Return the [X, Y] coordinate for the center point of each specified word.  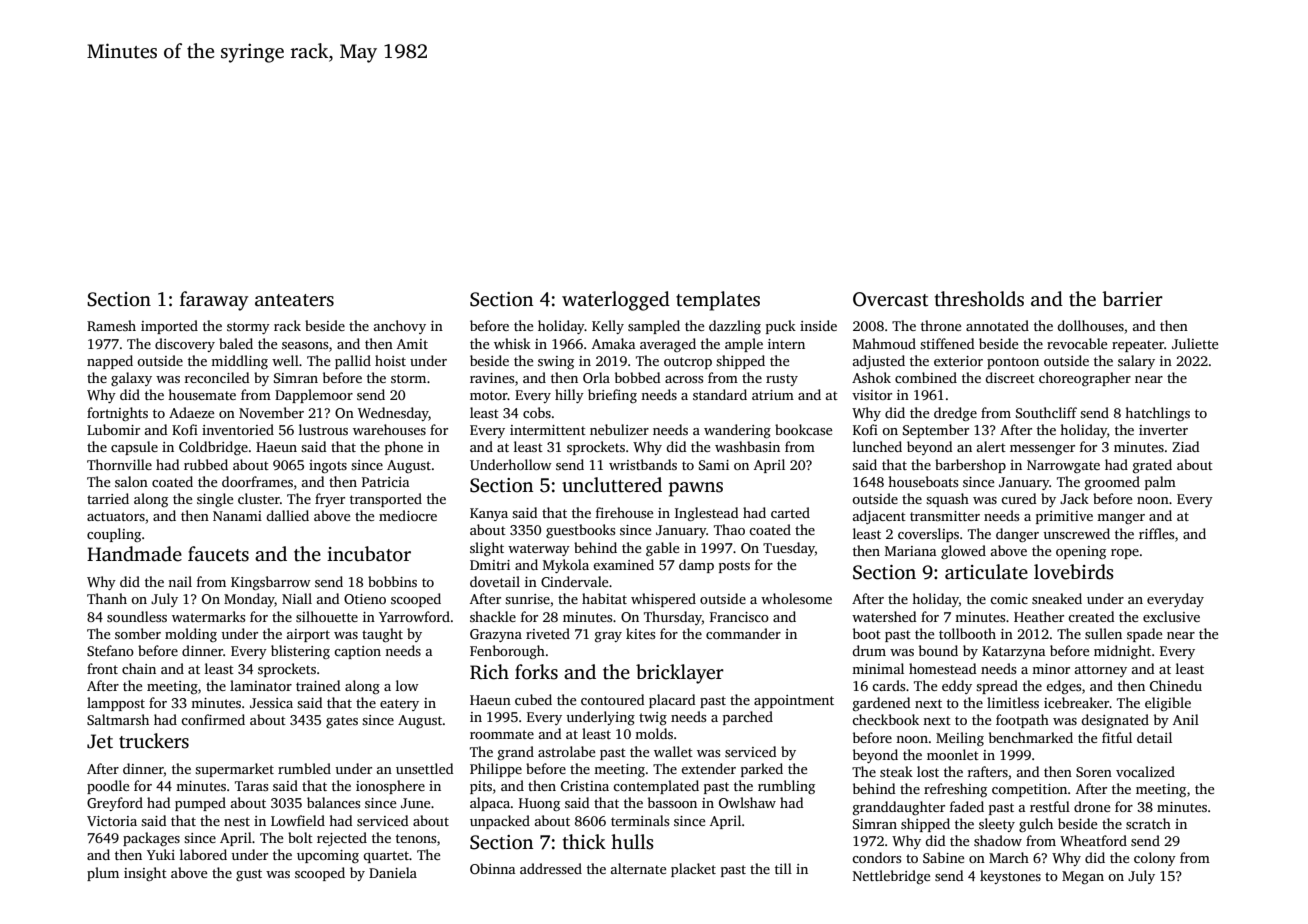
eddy [957, 687]
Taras [251, 786]
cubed [533, 699]
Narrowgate [1063, 466]
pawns [696, 489]
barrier [1132, 299]
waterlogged [616, 301]
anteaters [294, 300]
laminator [261, 685]
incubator [369, 554]
